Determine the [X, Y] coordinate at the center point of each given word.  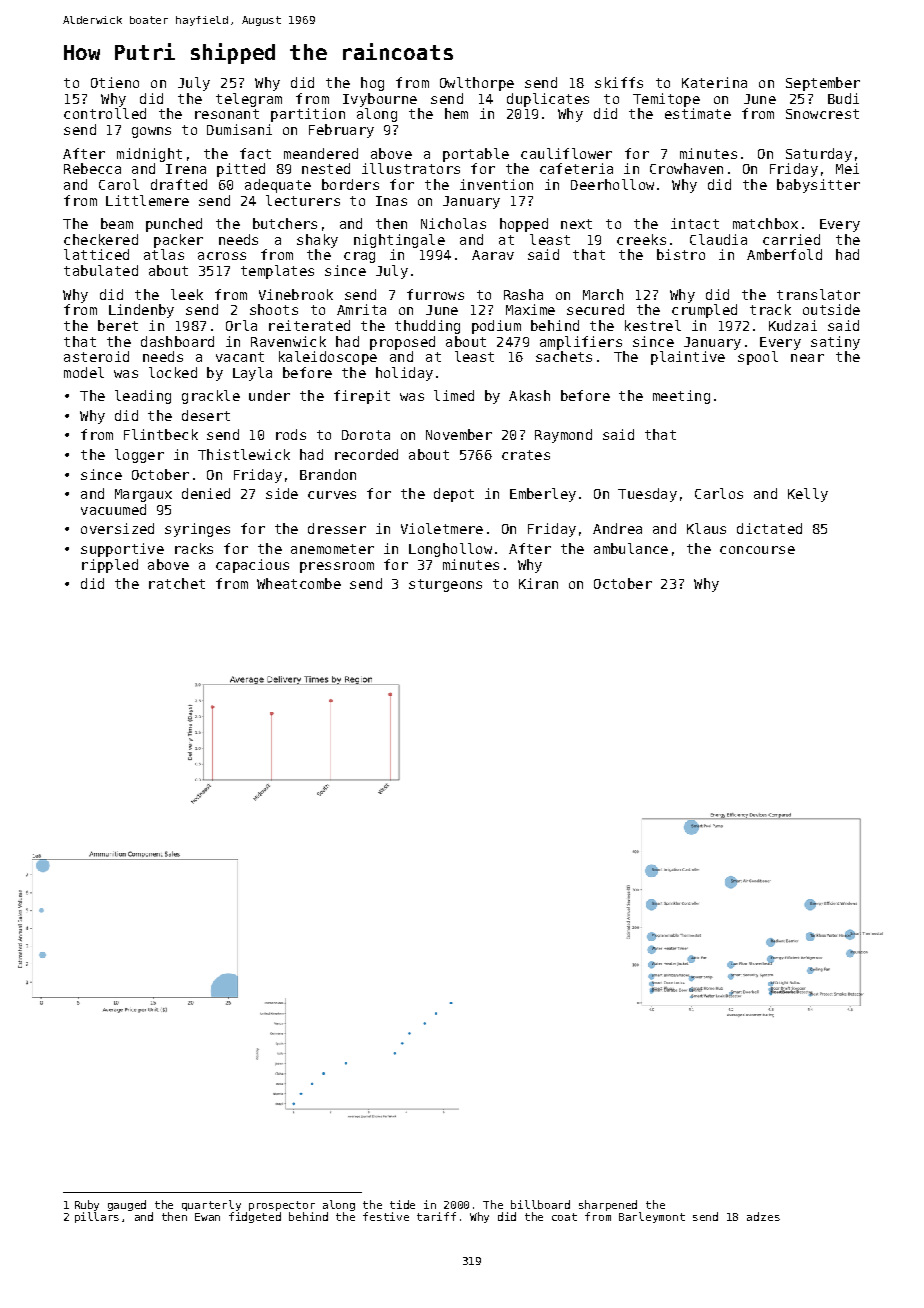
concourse [757, 550]
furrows [435, 294]
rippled [110, 566]
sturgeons [445, 585]
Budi [843, 98]
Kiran [538, 583]
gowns [151, 132]
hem [456, 113]
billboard [540, 1204]
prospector [282, 1206]
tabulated [101, 270]
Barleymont [652, 1217]
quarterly [211, 1205]
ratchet [177, 583]
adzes [763, 1216]
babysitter [818, 186]
